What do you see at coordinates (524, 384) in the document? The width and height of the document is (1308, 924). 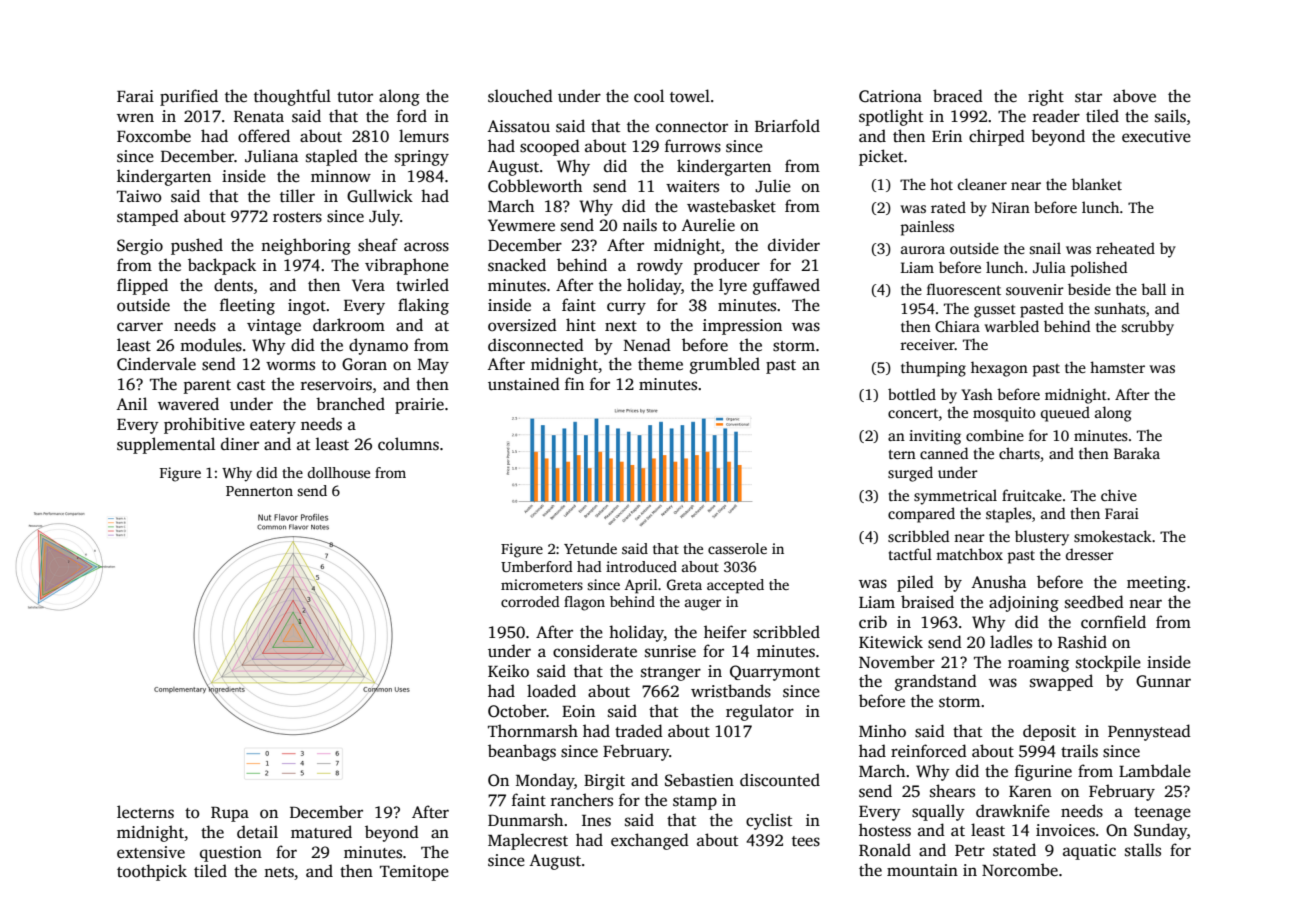 I see `unstained` at bounding box center [524, 384].
